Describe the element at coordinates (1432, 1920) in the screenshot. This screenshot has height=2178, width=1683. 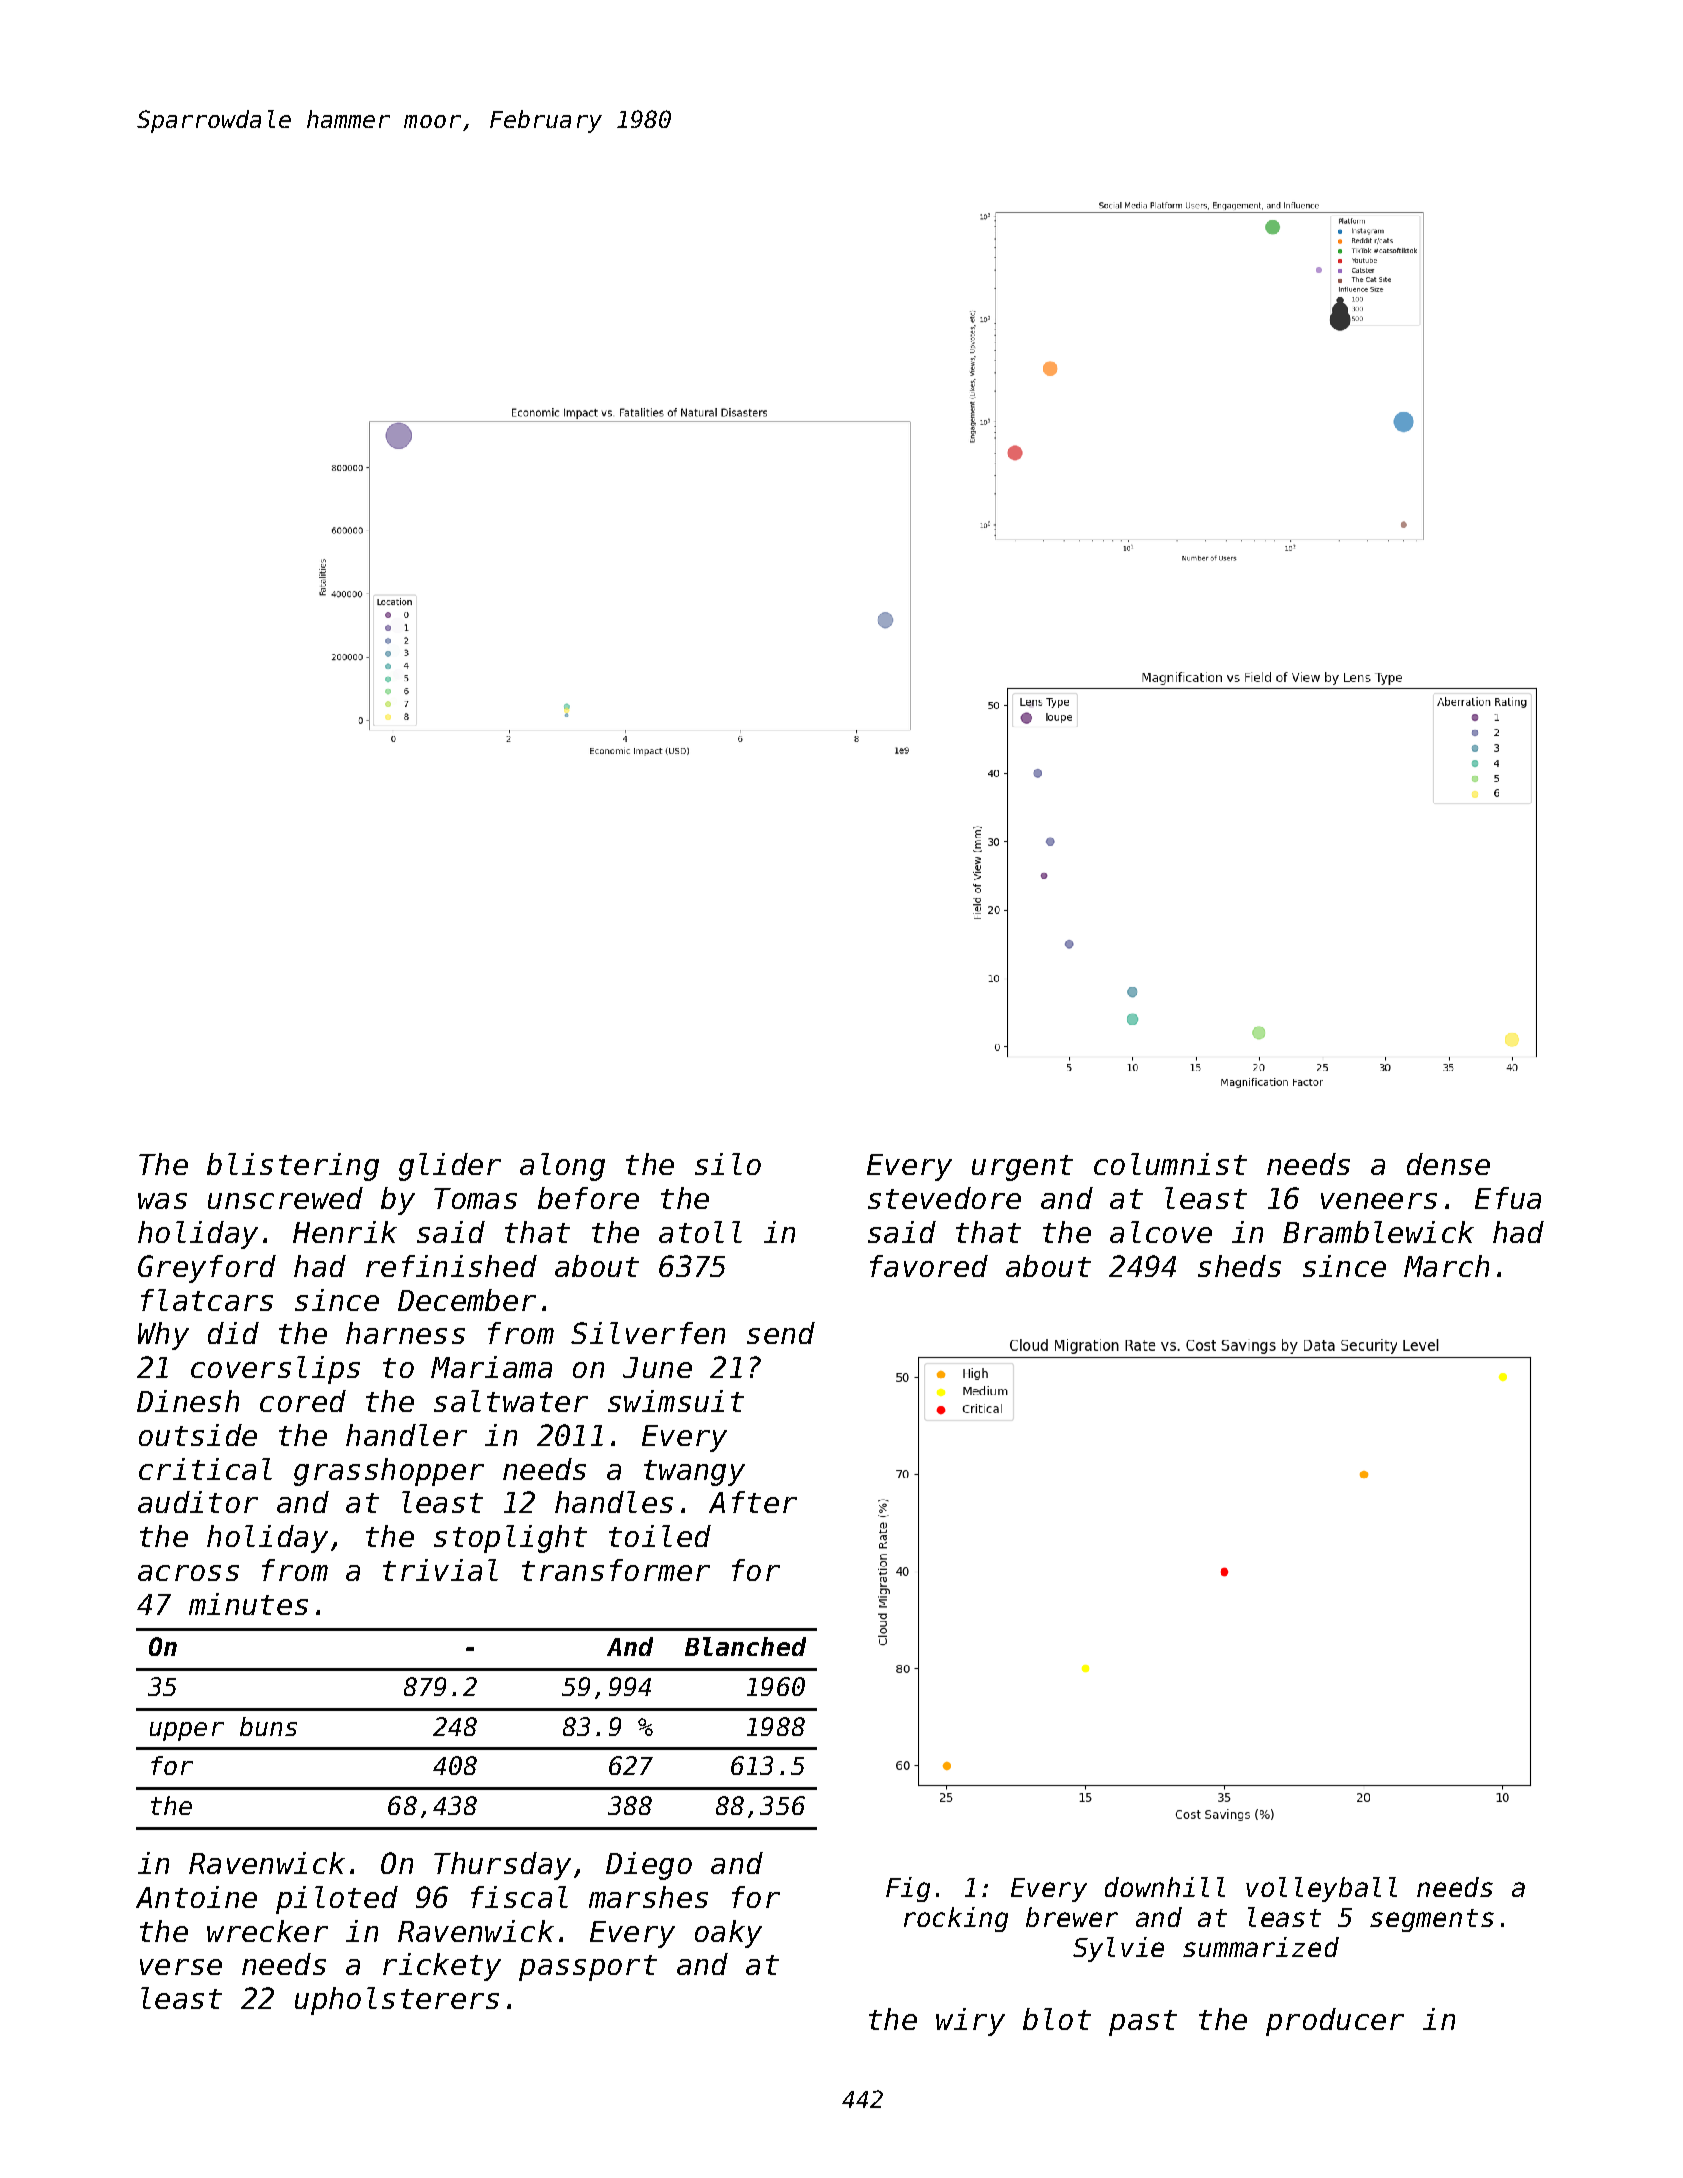
I see `segments` at that location.
